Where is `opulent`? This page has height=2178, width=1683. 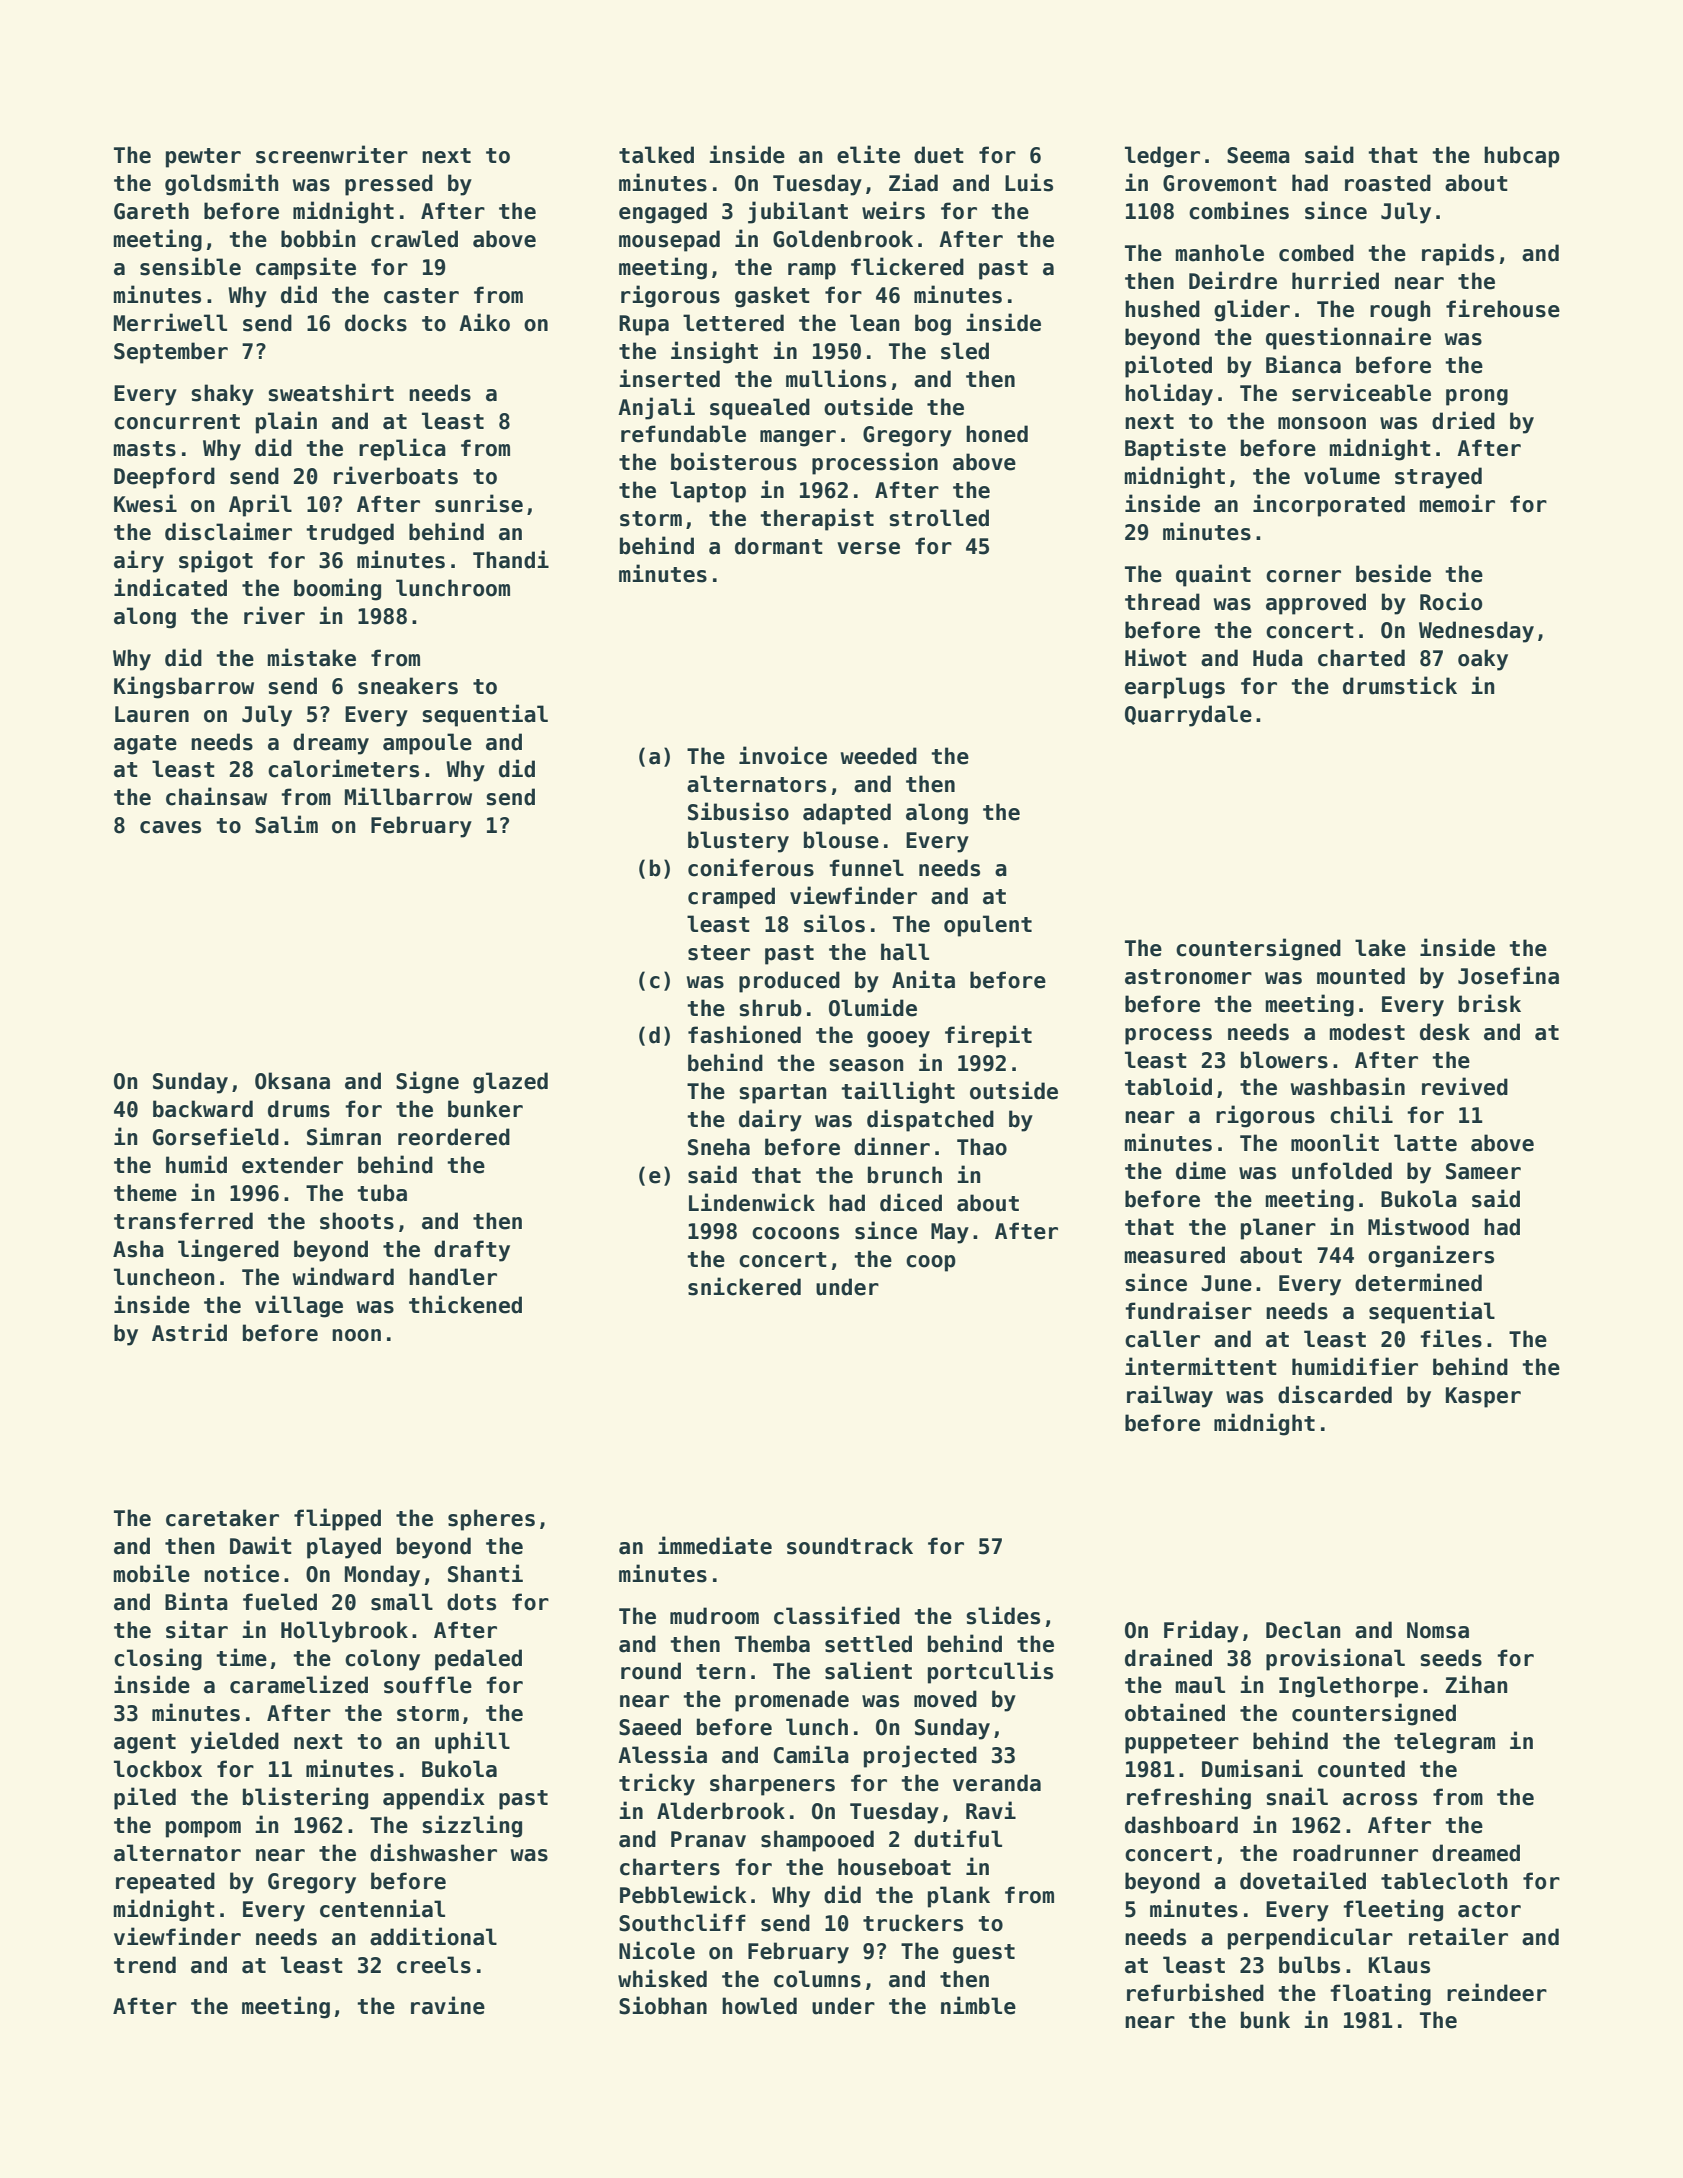 opulent is located at coordinates (988, 926).
